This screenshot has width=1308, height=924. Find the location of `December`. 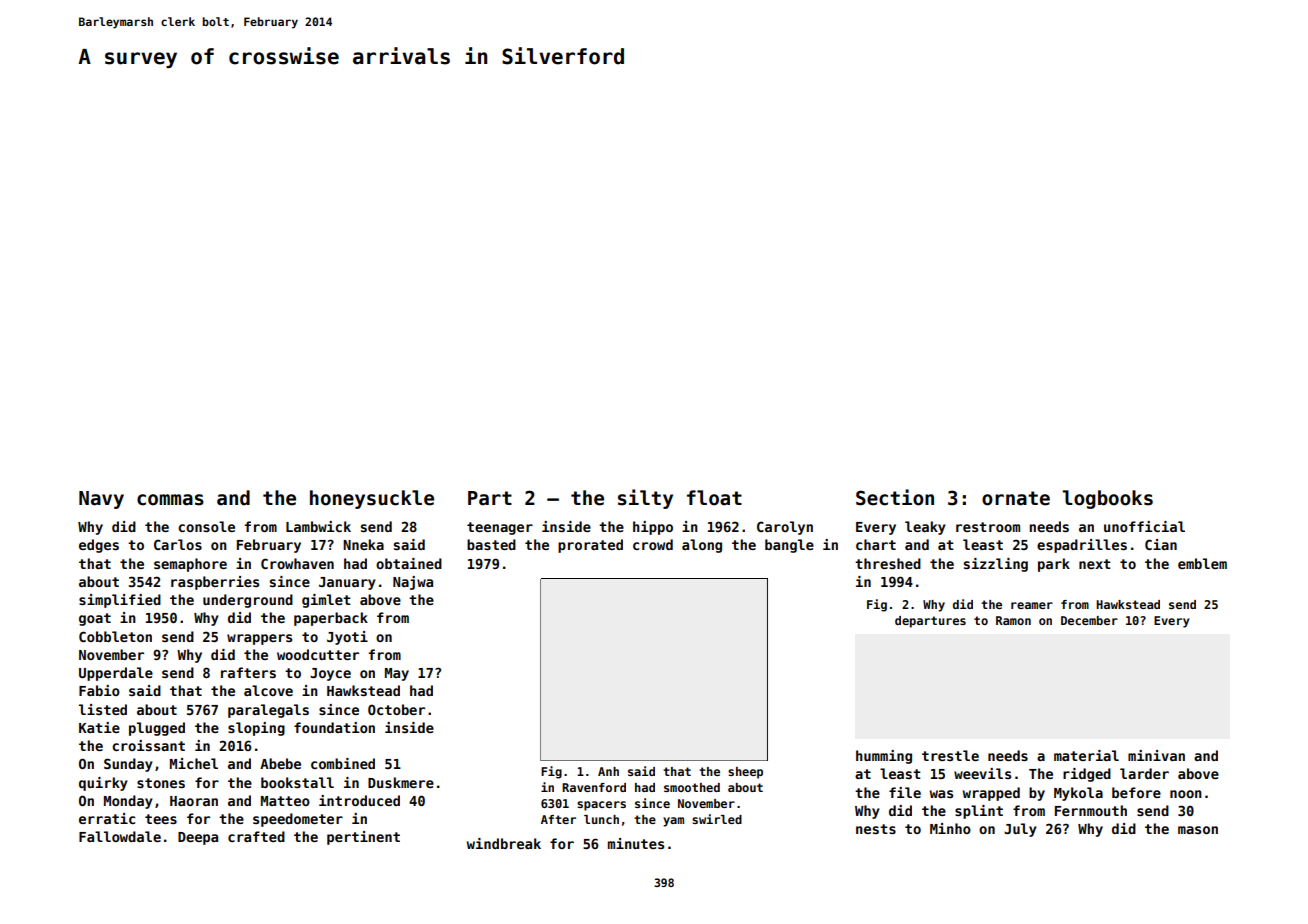

December is located at coordinates (1089, 620).
